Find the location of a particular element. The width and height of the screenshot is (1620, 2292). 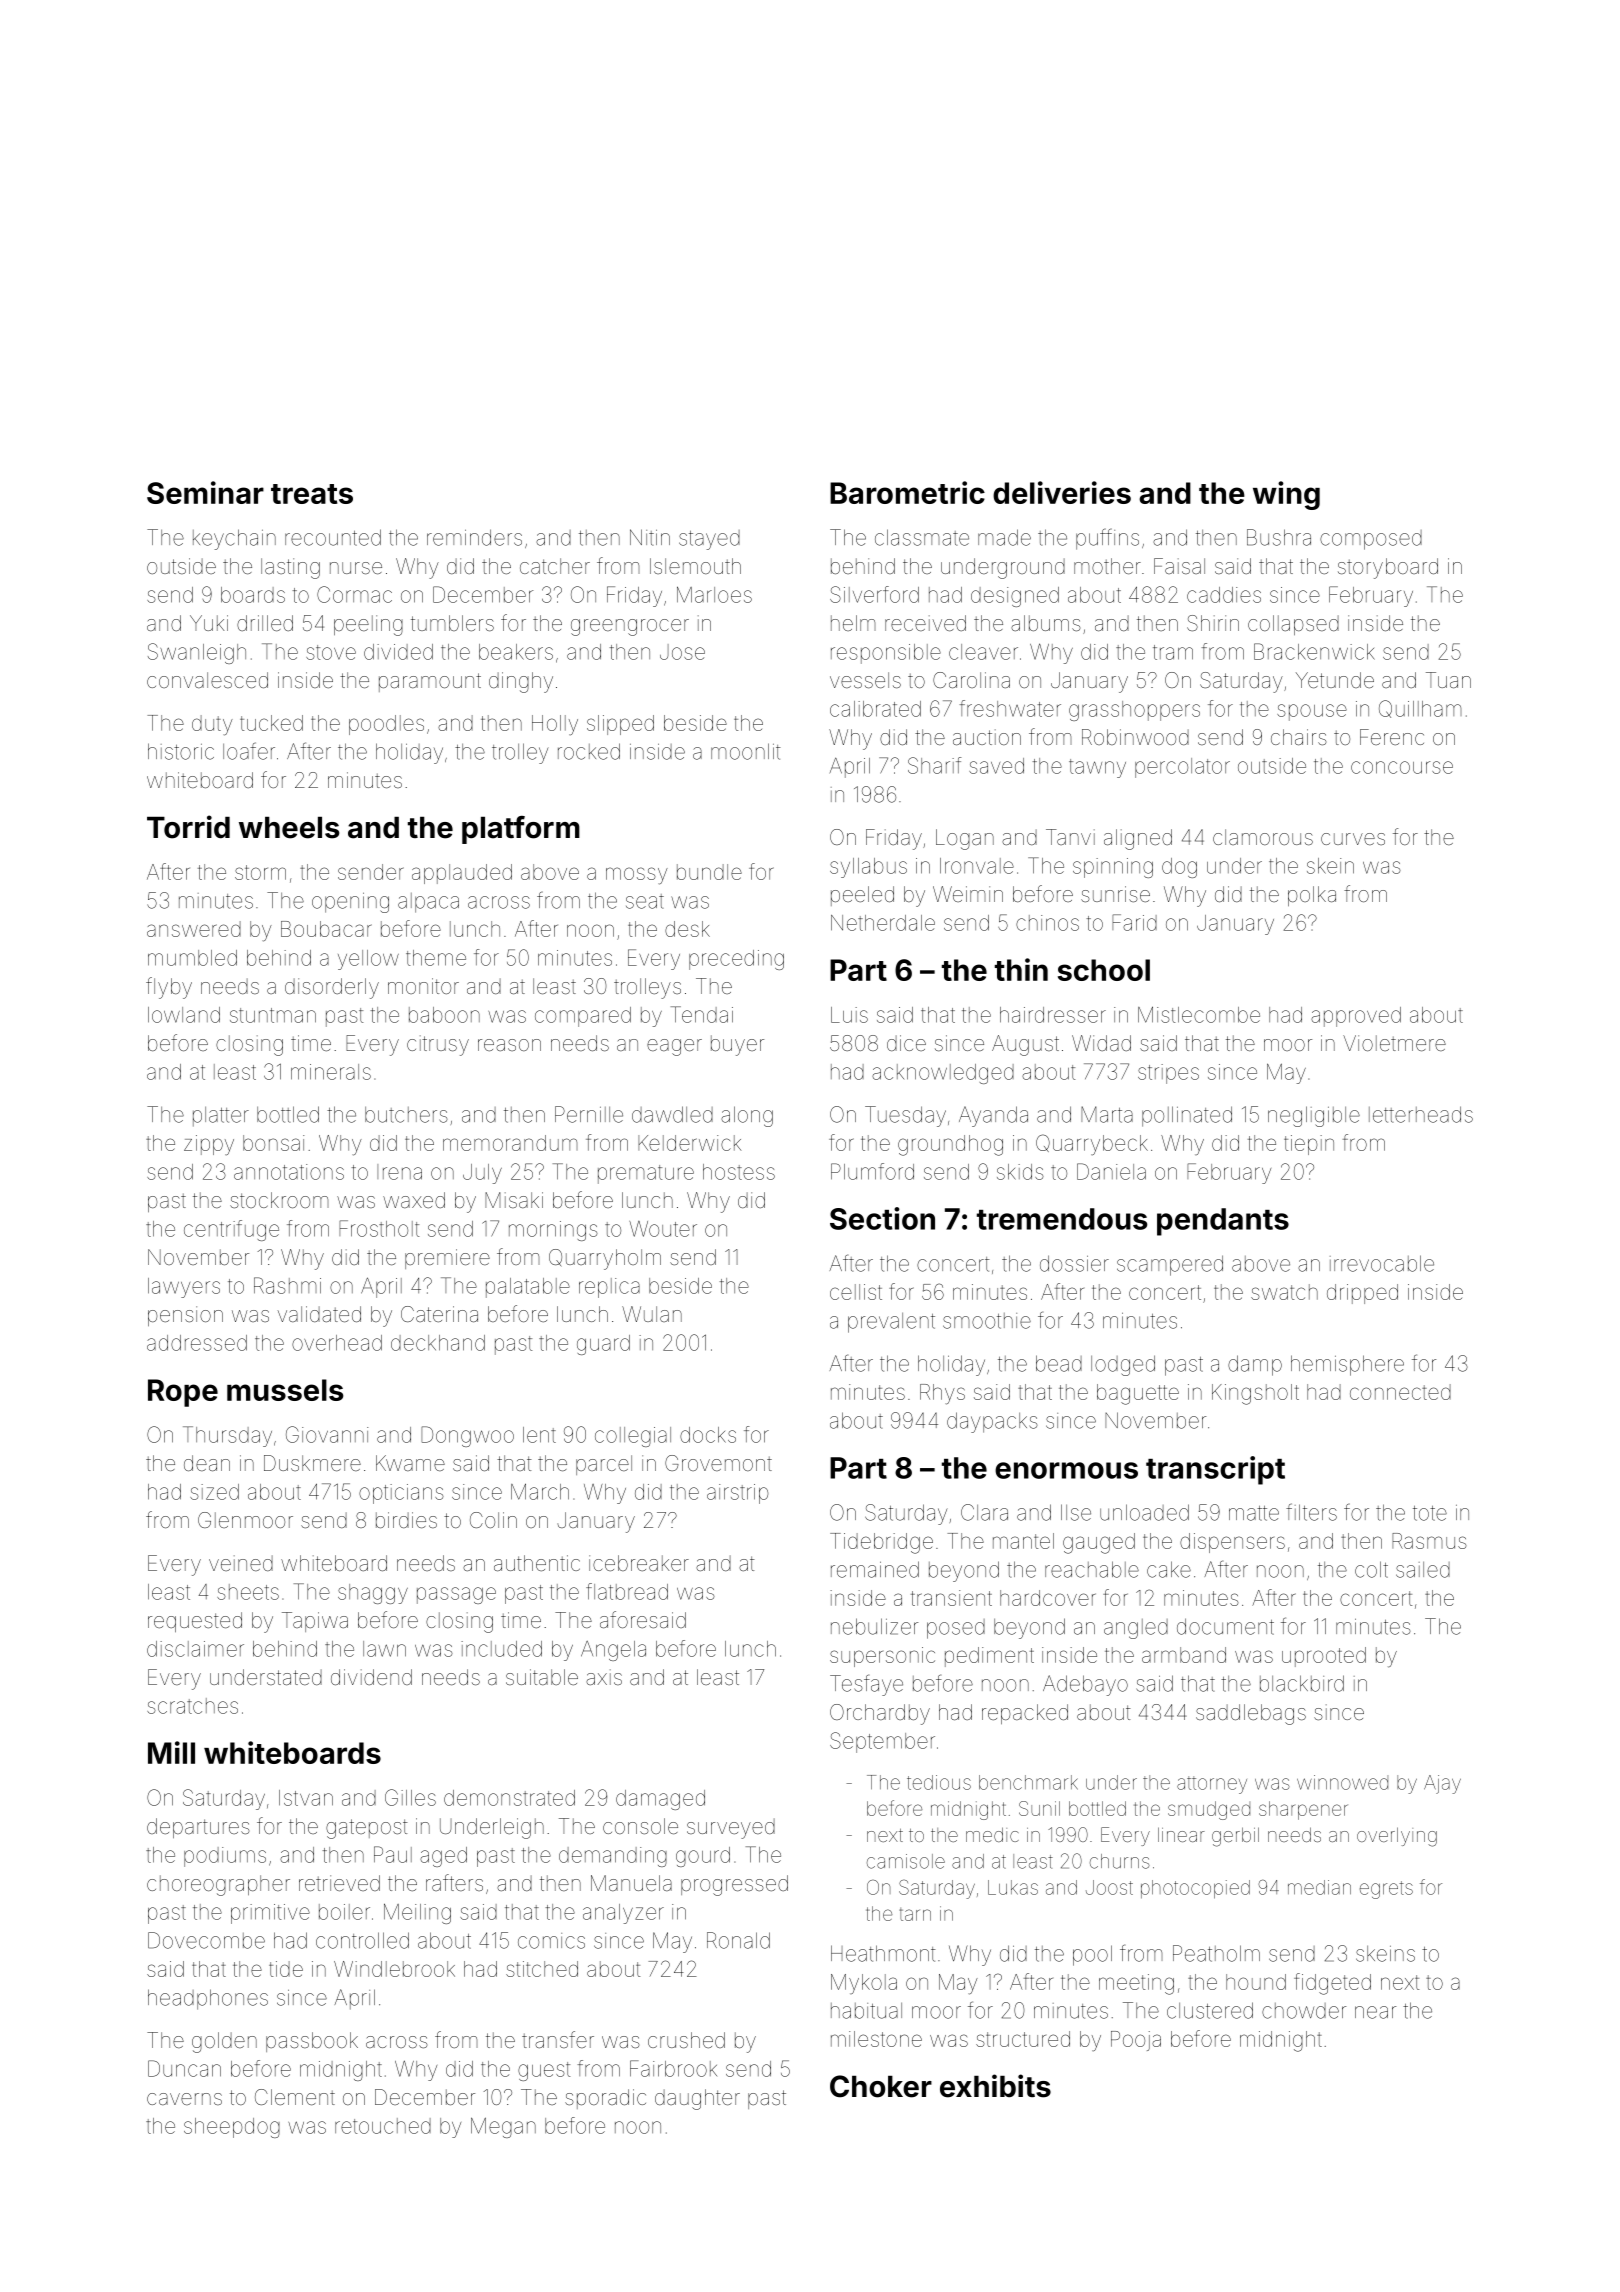

stockroom is located at coordinates (279, 1200).
